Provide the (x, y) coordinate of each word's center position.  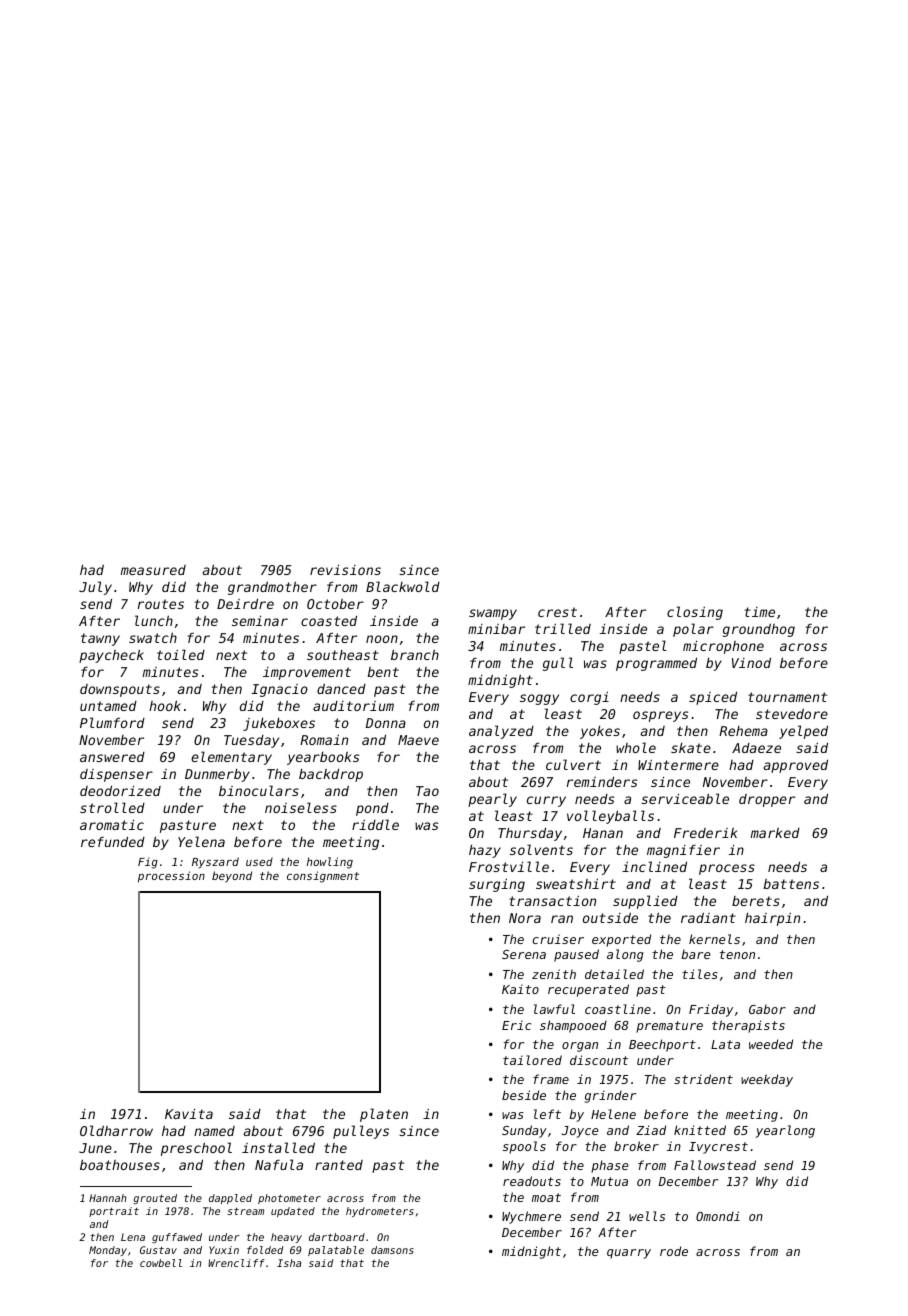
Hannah (108, 1198)
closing (695, 613)
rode (674, 1251)
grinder (610, 1096)
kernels (714, 939)
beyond (232, 877)
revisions (345, 570)
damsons (392, 1250)
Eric (516, 1025)
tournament (787, 697)
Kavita (189, 1114)
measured (153, 570)
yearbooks (323, 758)
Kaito (520, 989)
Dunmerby (217, 775)
